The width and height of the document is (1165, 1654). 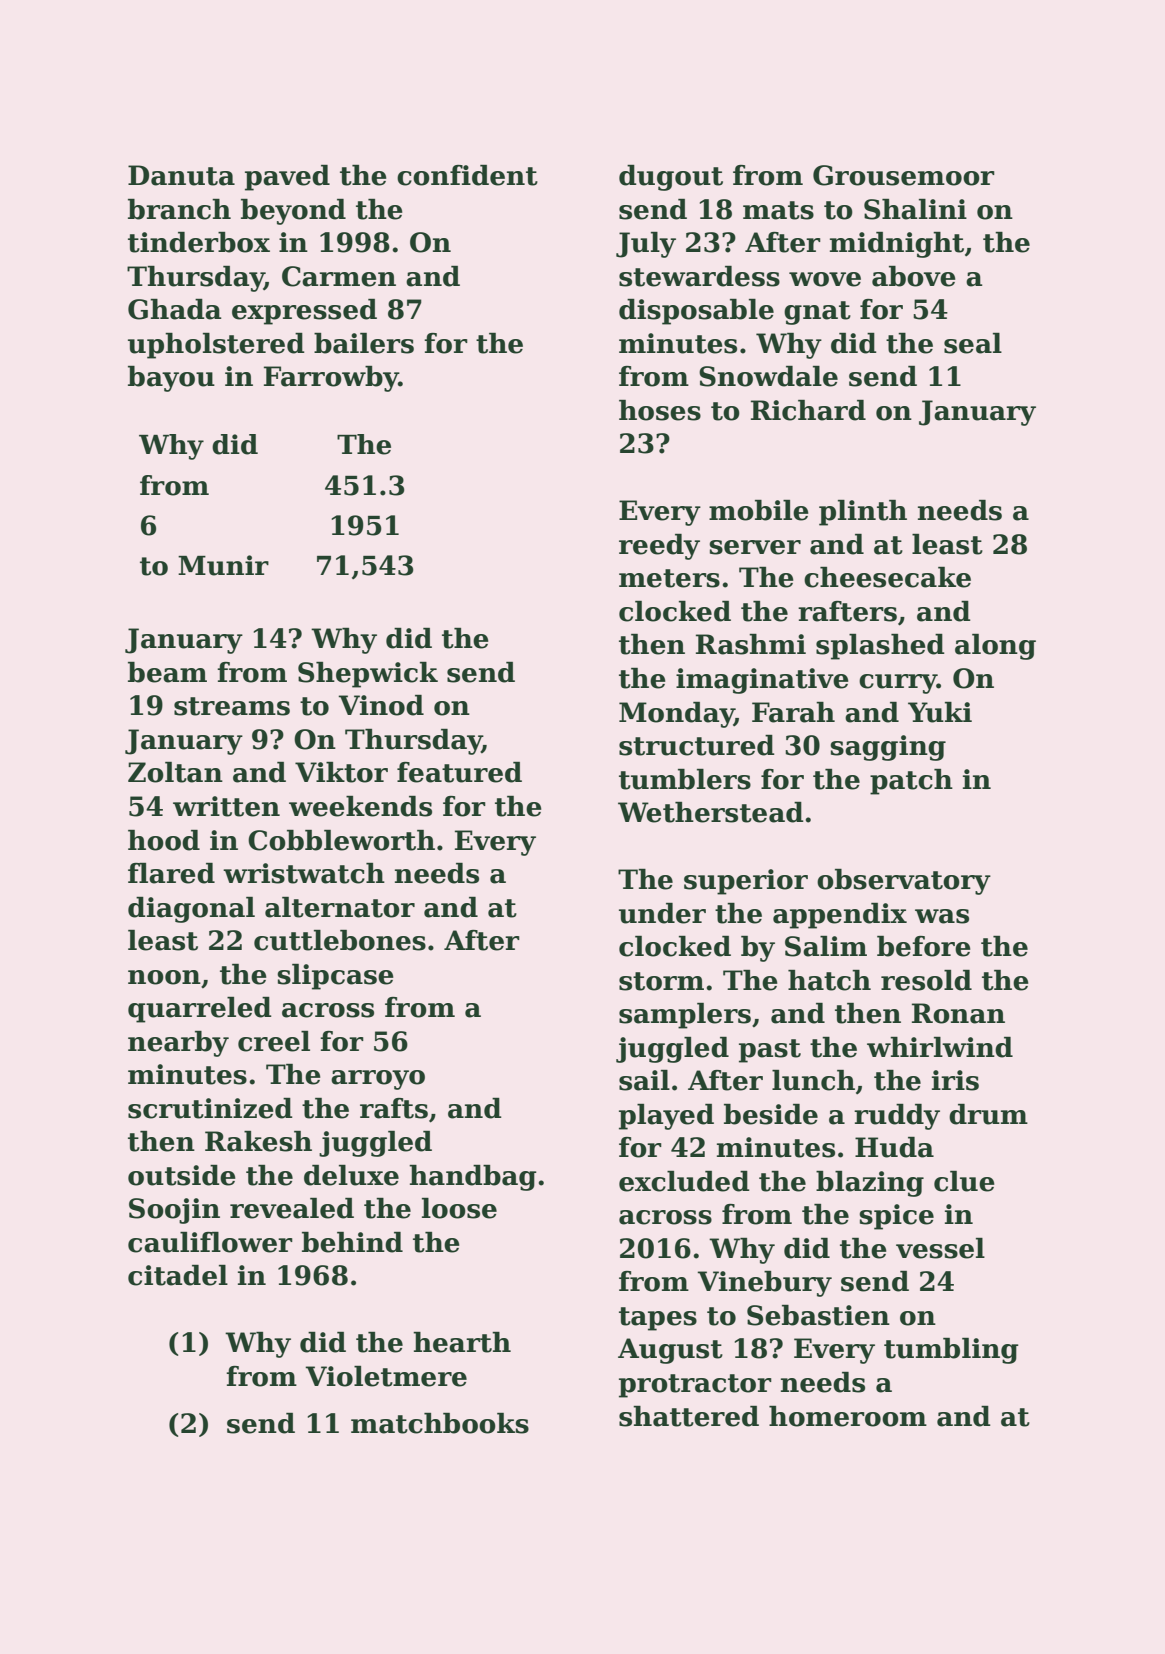 I want to click on under, so click(x=662, y=913).
